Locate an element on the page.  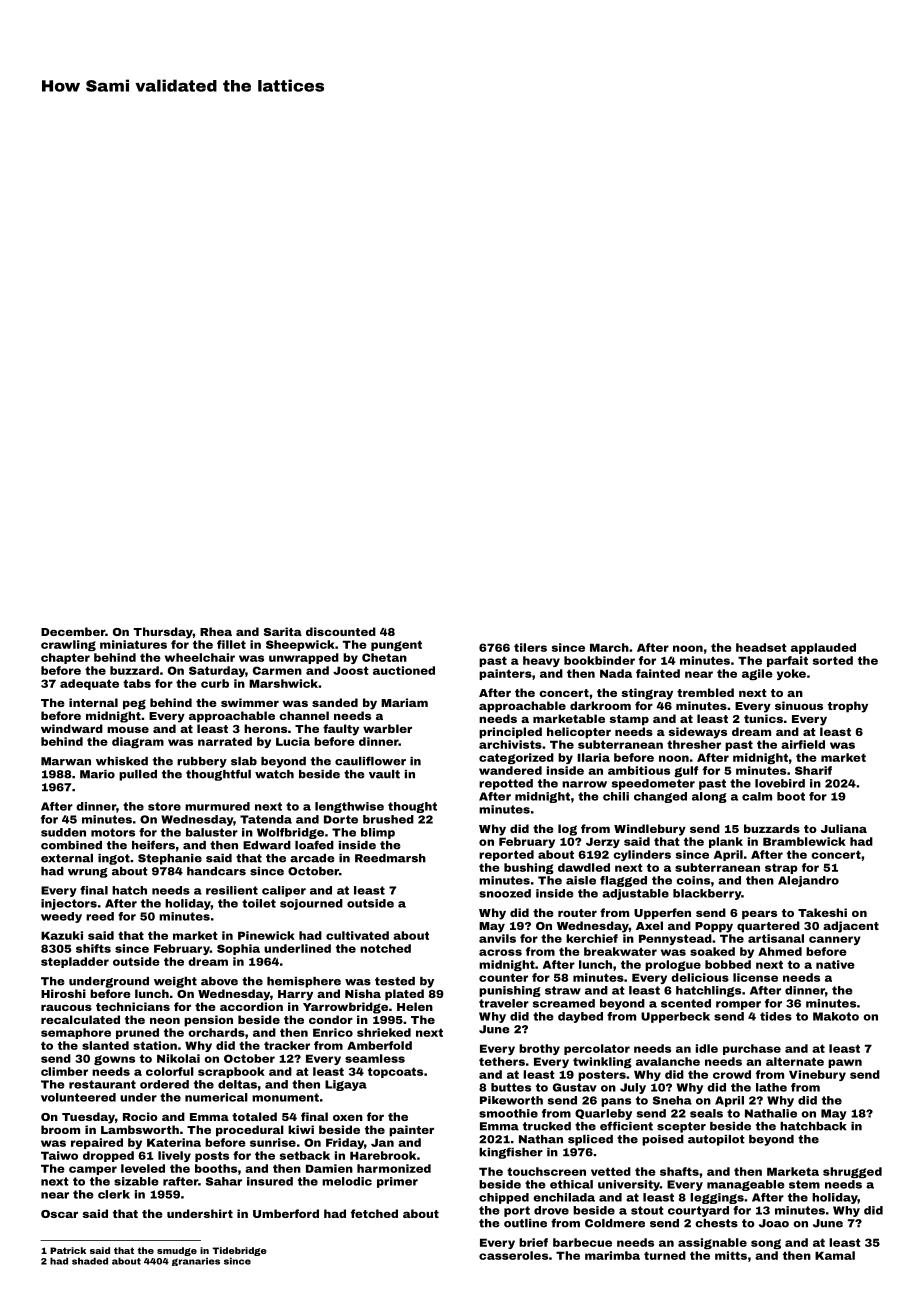
mitts is located at coordinates (731, 1255).
